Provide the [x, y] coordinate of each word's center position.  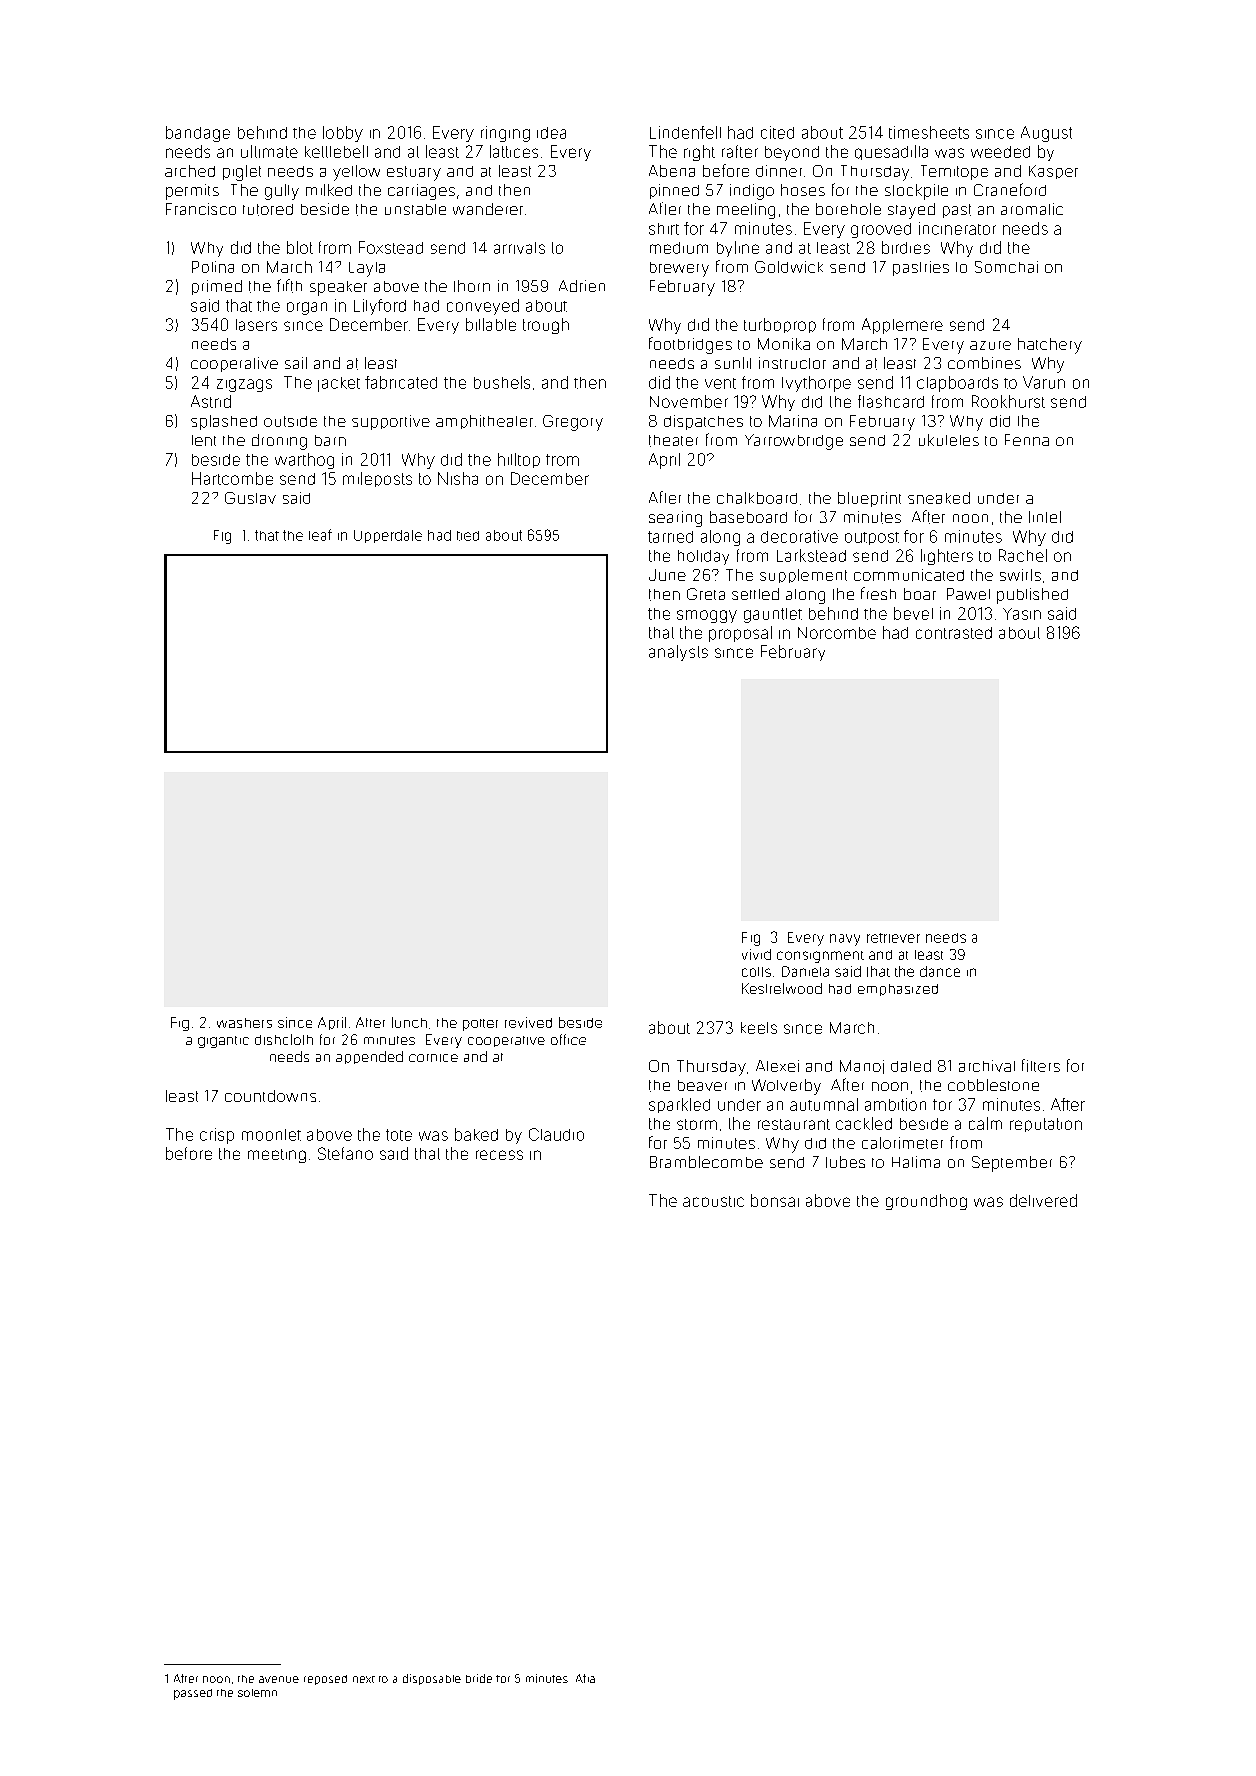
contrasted [954, 633]
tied [468, 536]
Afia [585, 1678]
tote [399, 1135]
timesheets [929, 132]
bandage [198, 134]
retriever [893, 938]
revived [528, 1022]
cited [777, 132]
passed [193, 1694]
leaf [320, 535]
